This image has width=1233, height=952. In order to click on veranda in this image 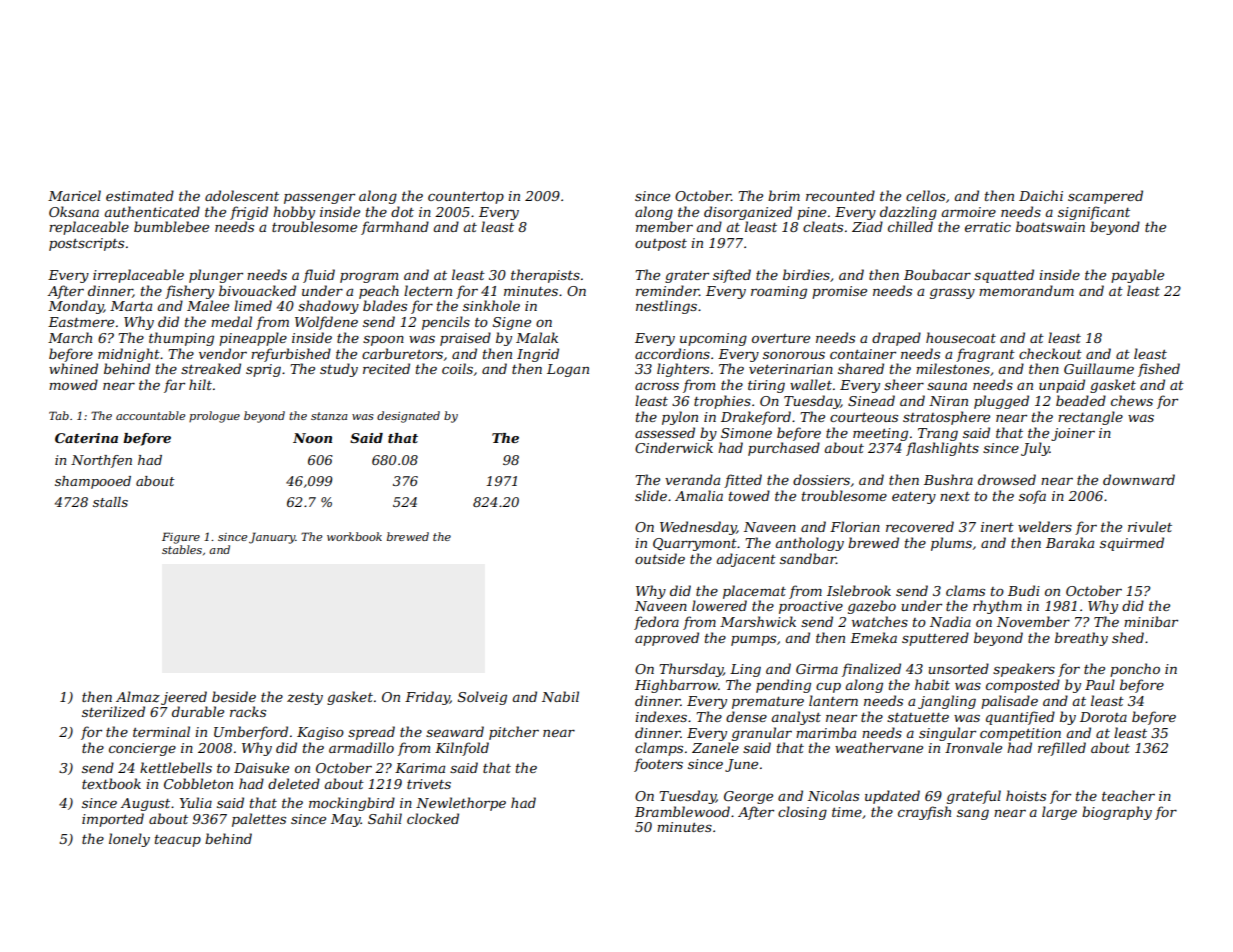, I will do `click(692, 479)`.
